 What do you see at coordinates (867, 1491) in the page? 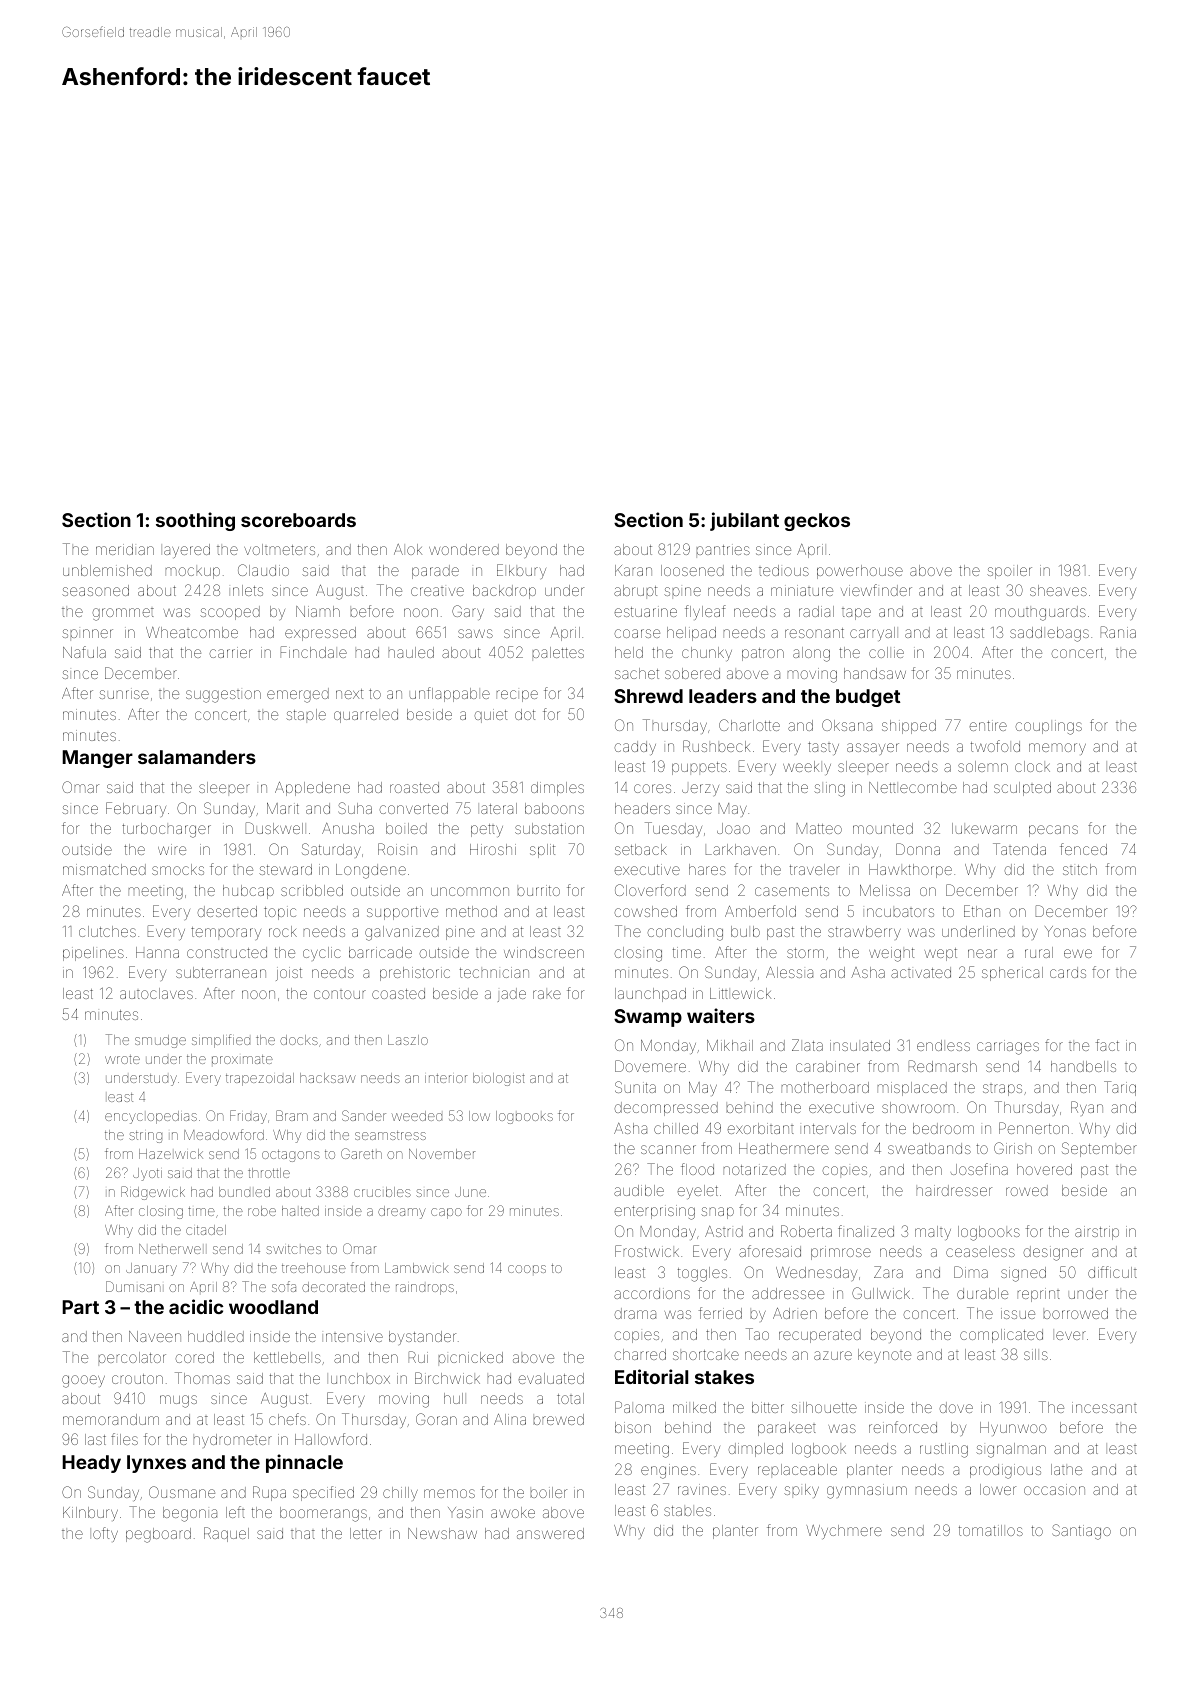
I see `gymnasium` at bounding box center [867, 1491].
